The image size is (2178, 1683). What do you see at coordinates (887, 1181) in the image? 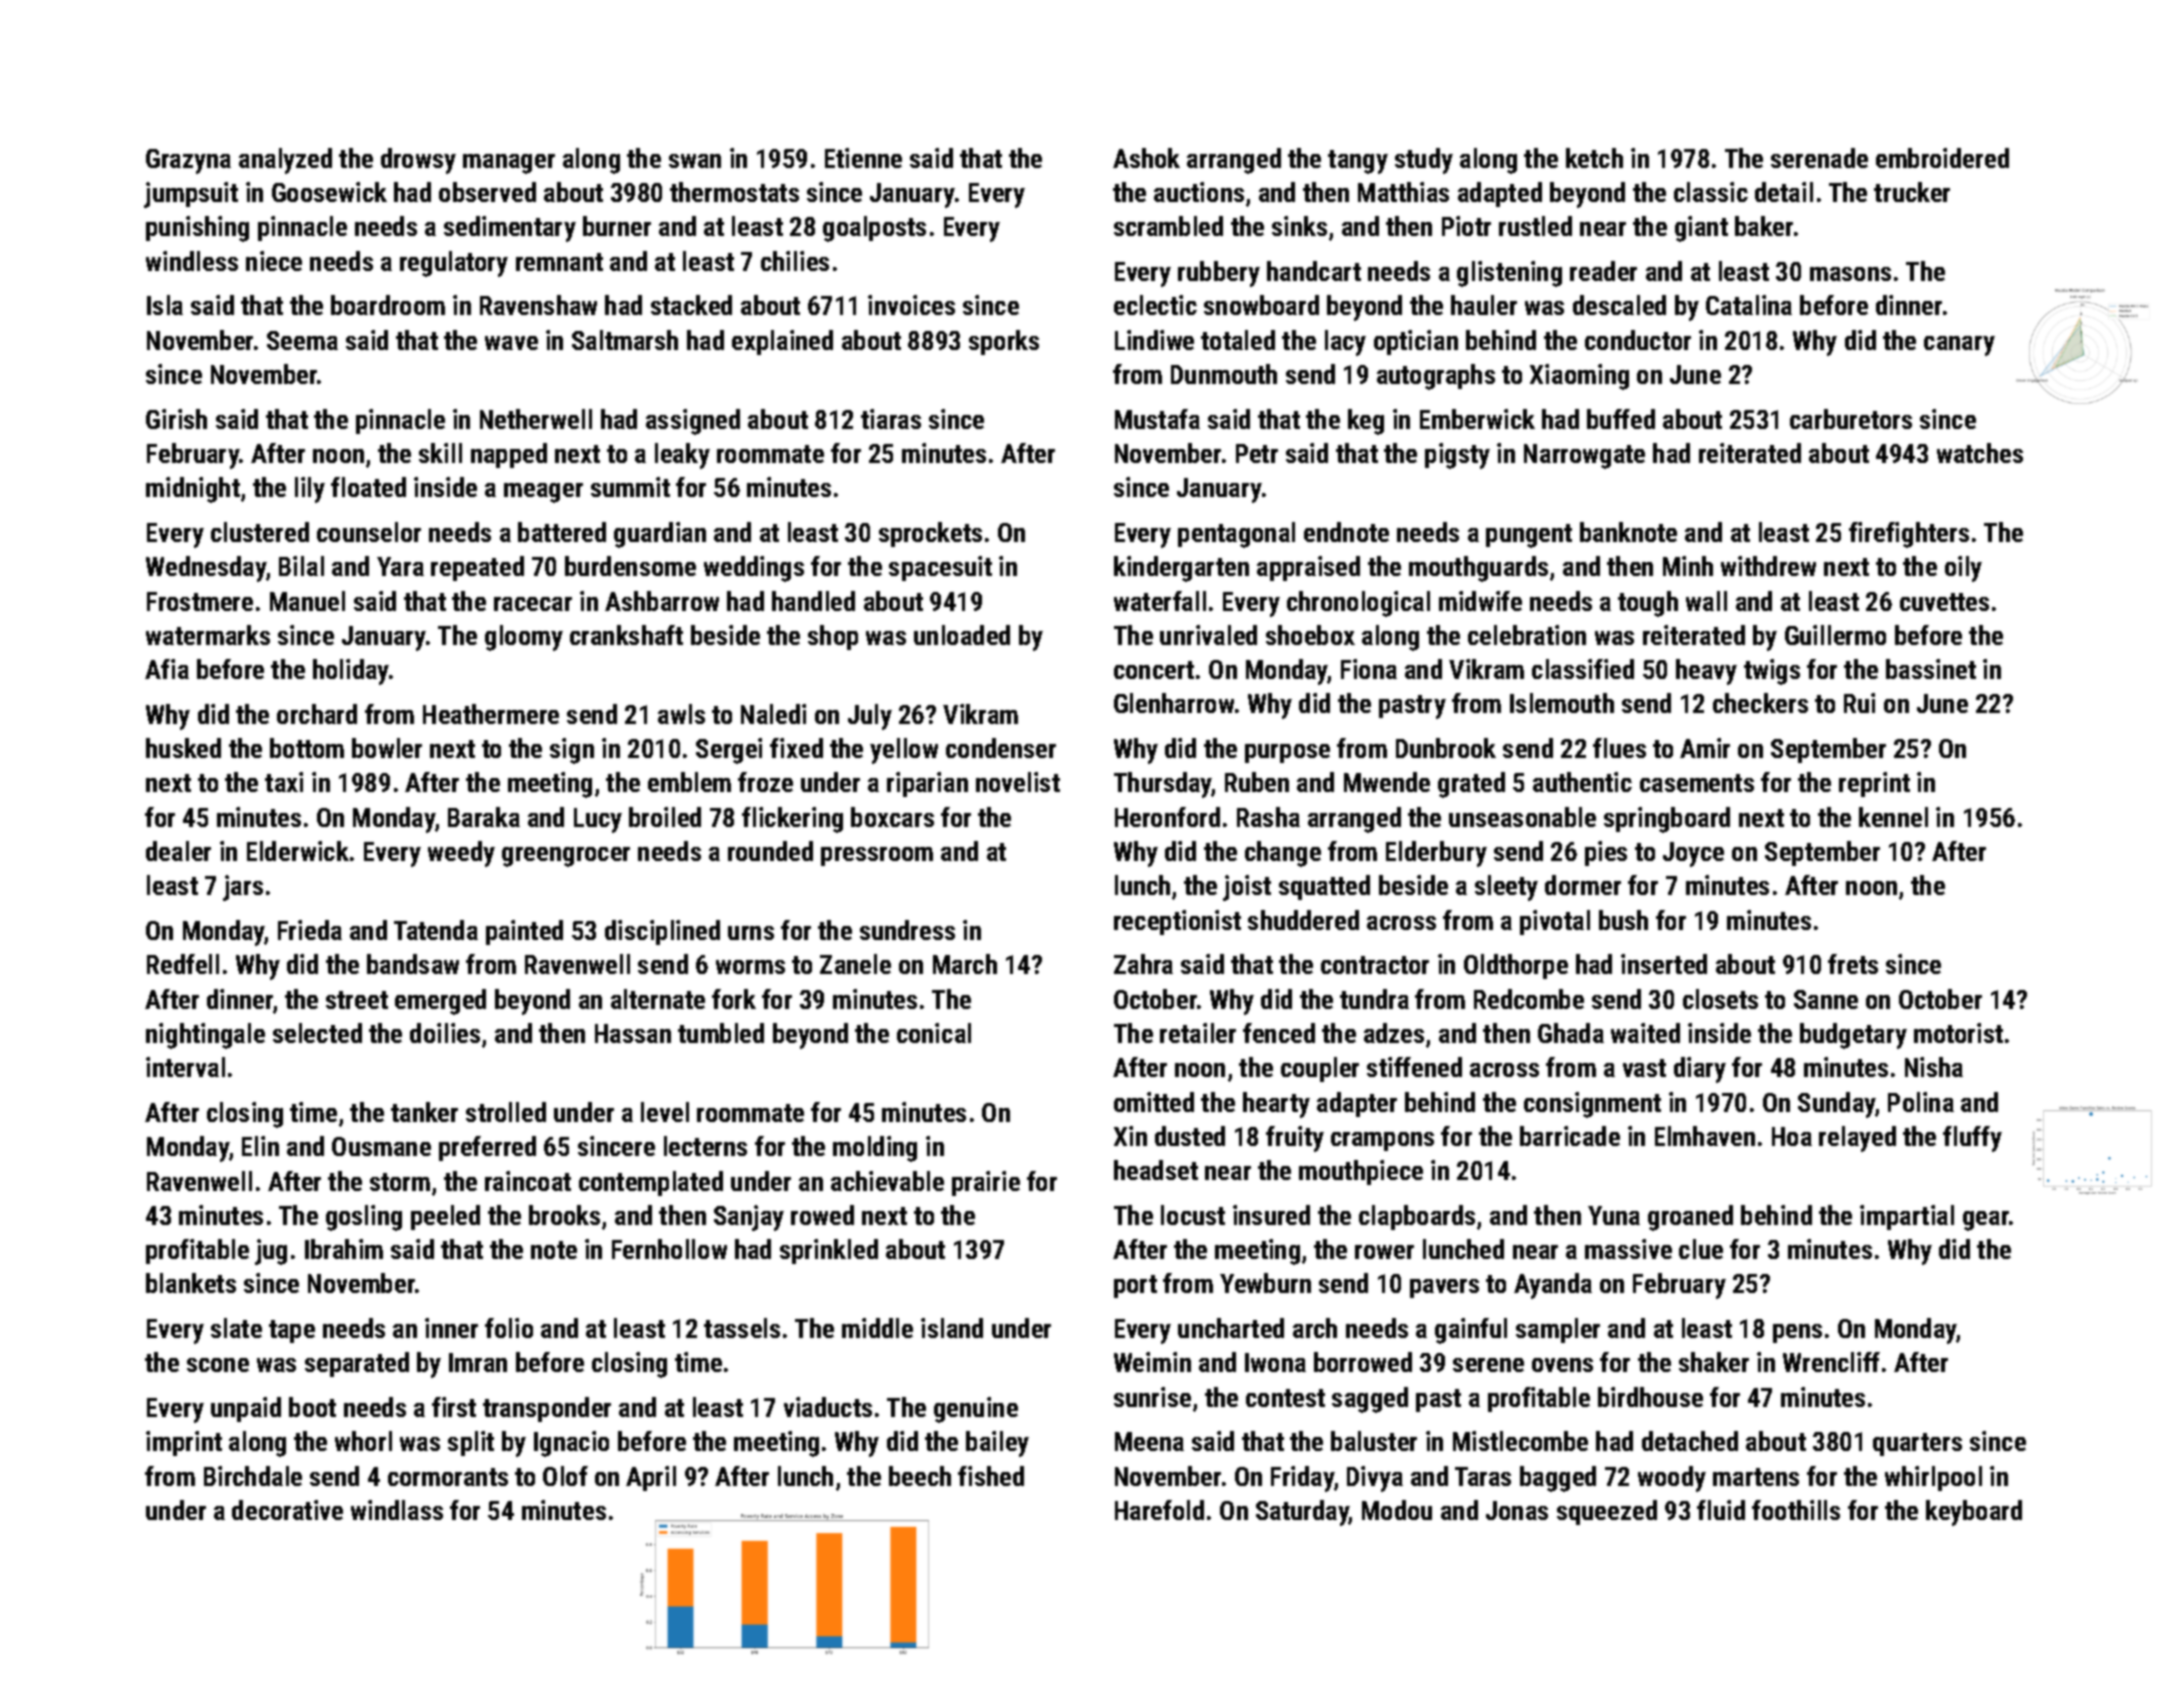
I see `achievable` at bounding box center [887, 1181].
